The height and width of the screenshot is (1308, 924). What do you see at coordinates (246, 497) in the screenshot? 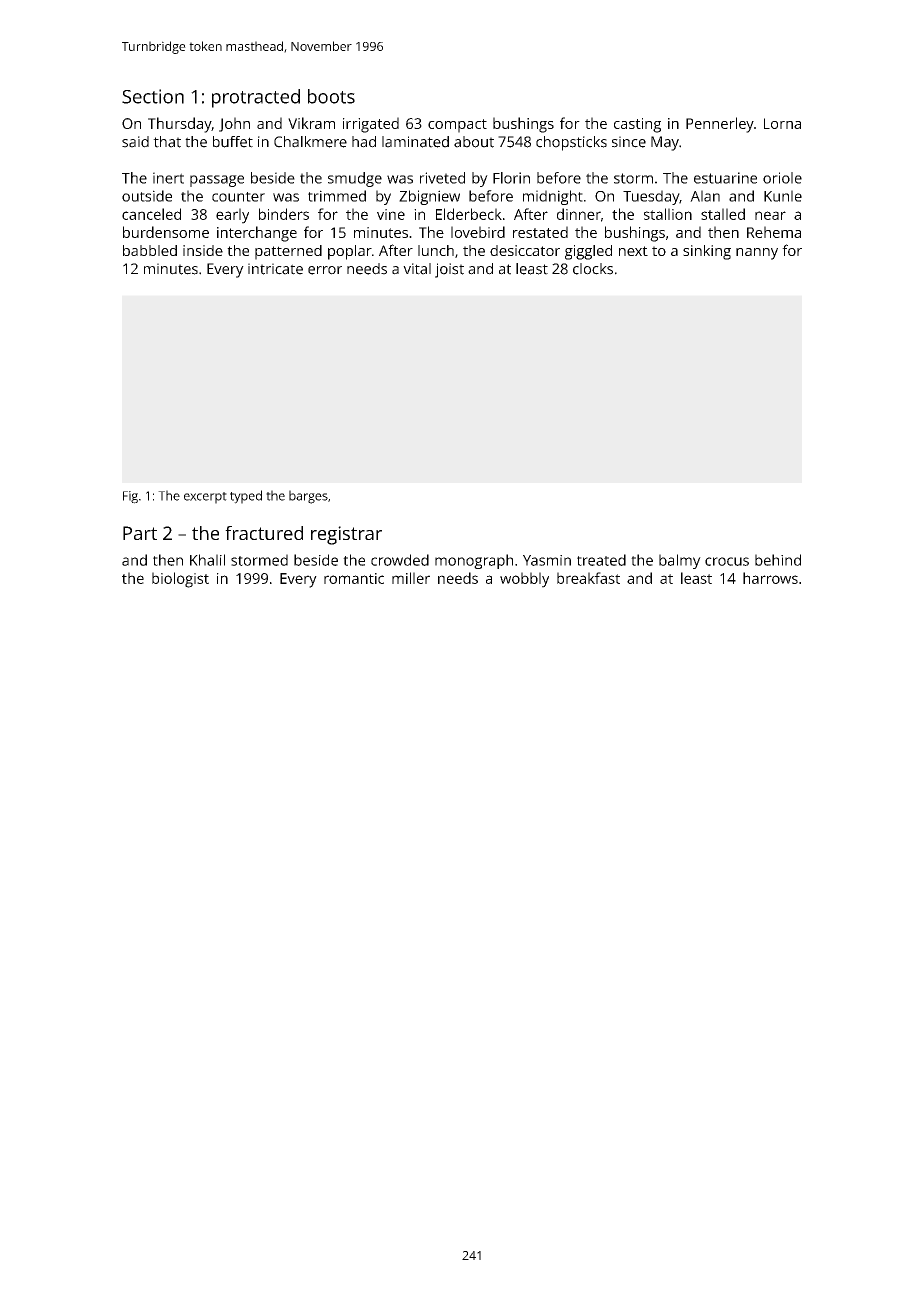
I see `typed` at bounding box center [246, 497].
